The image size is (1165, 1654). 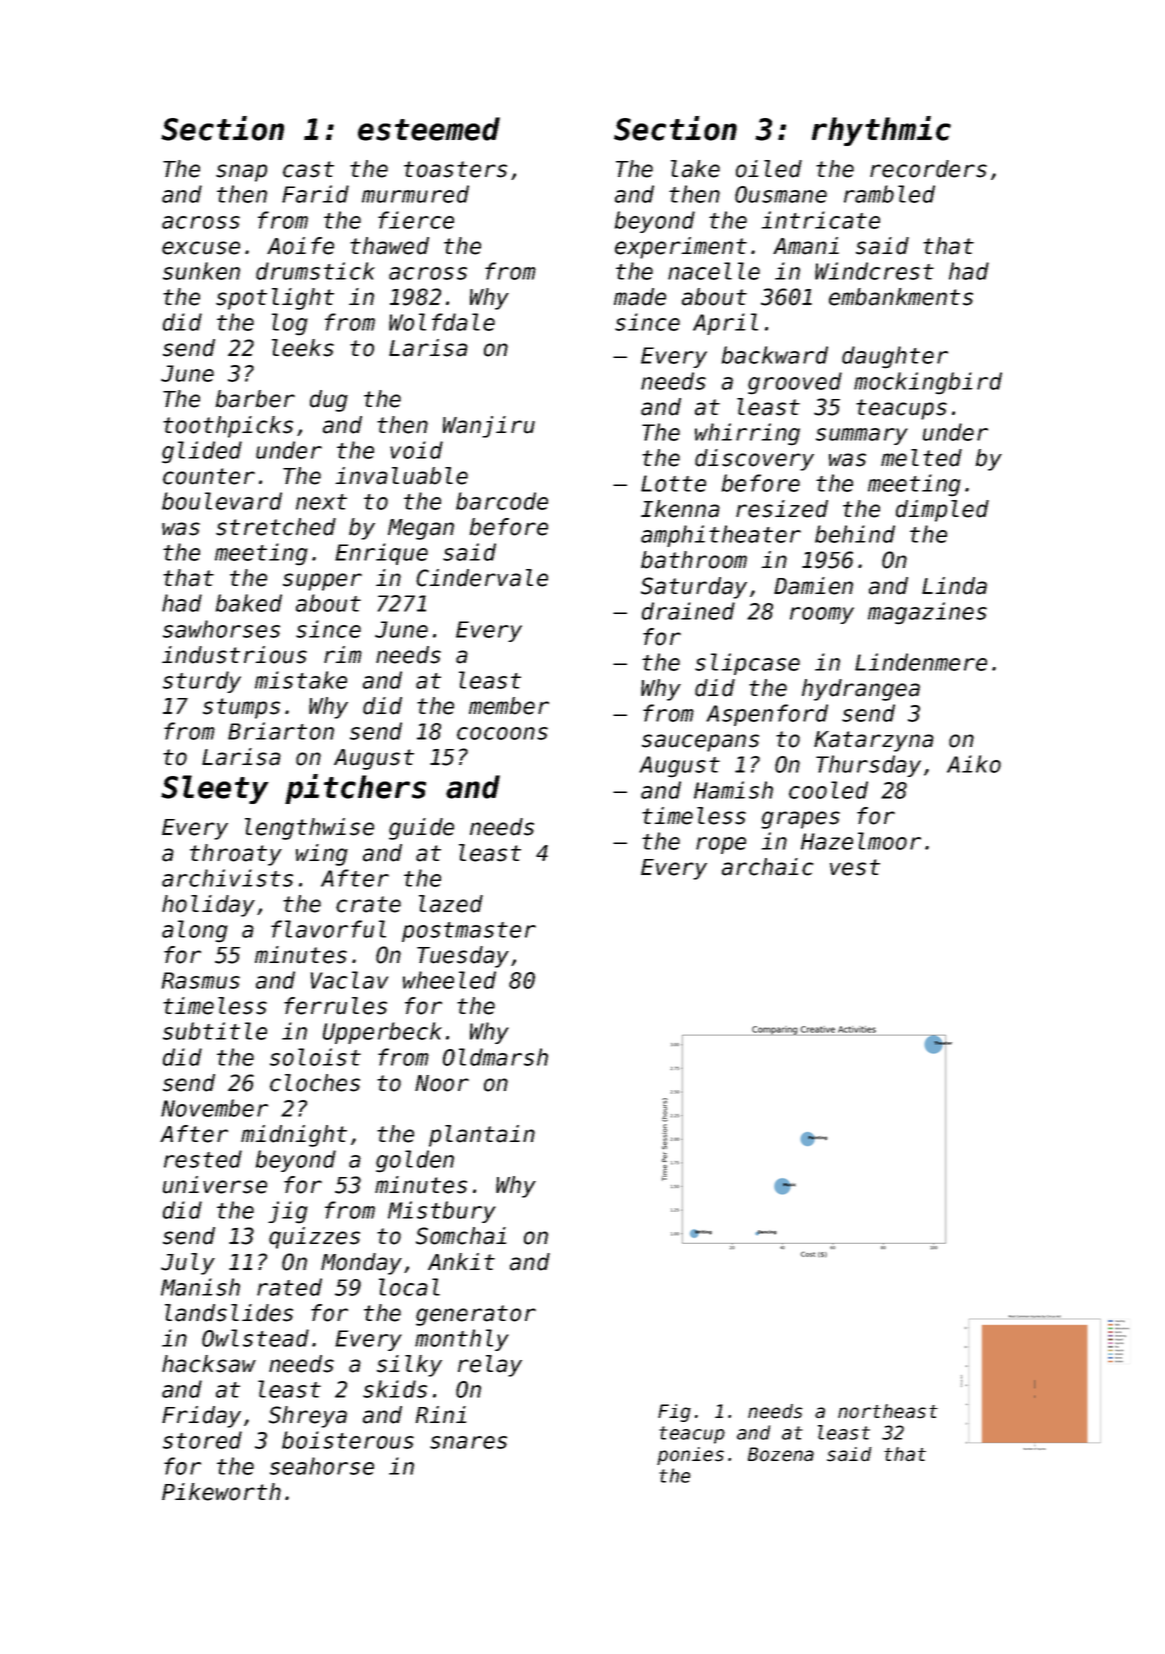 I want to click on seahorse, so click(x=322, y=1466).
